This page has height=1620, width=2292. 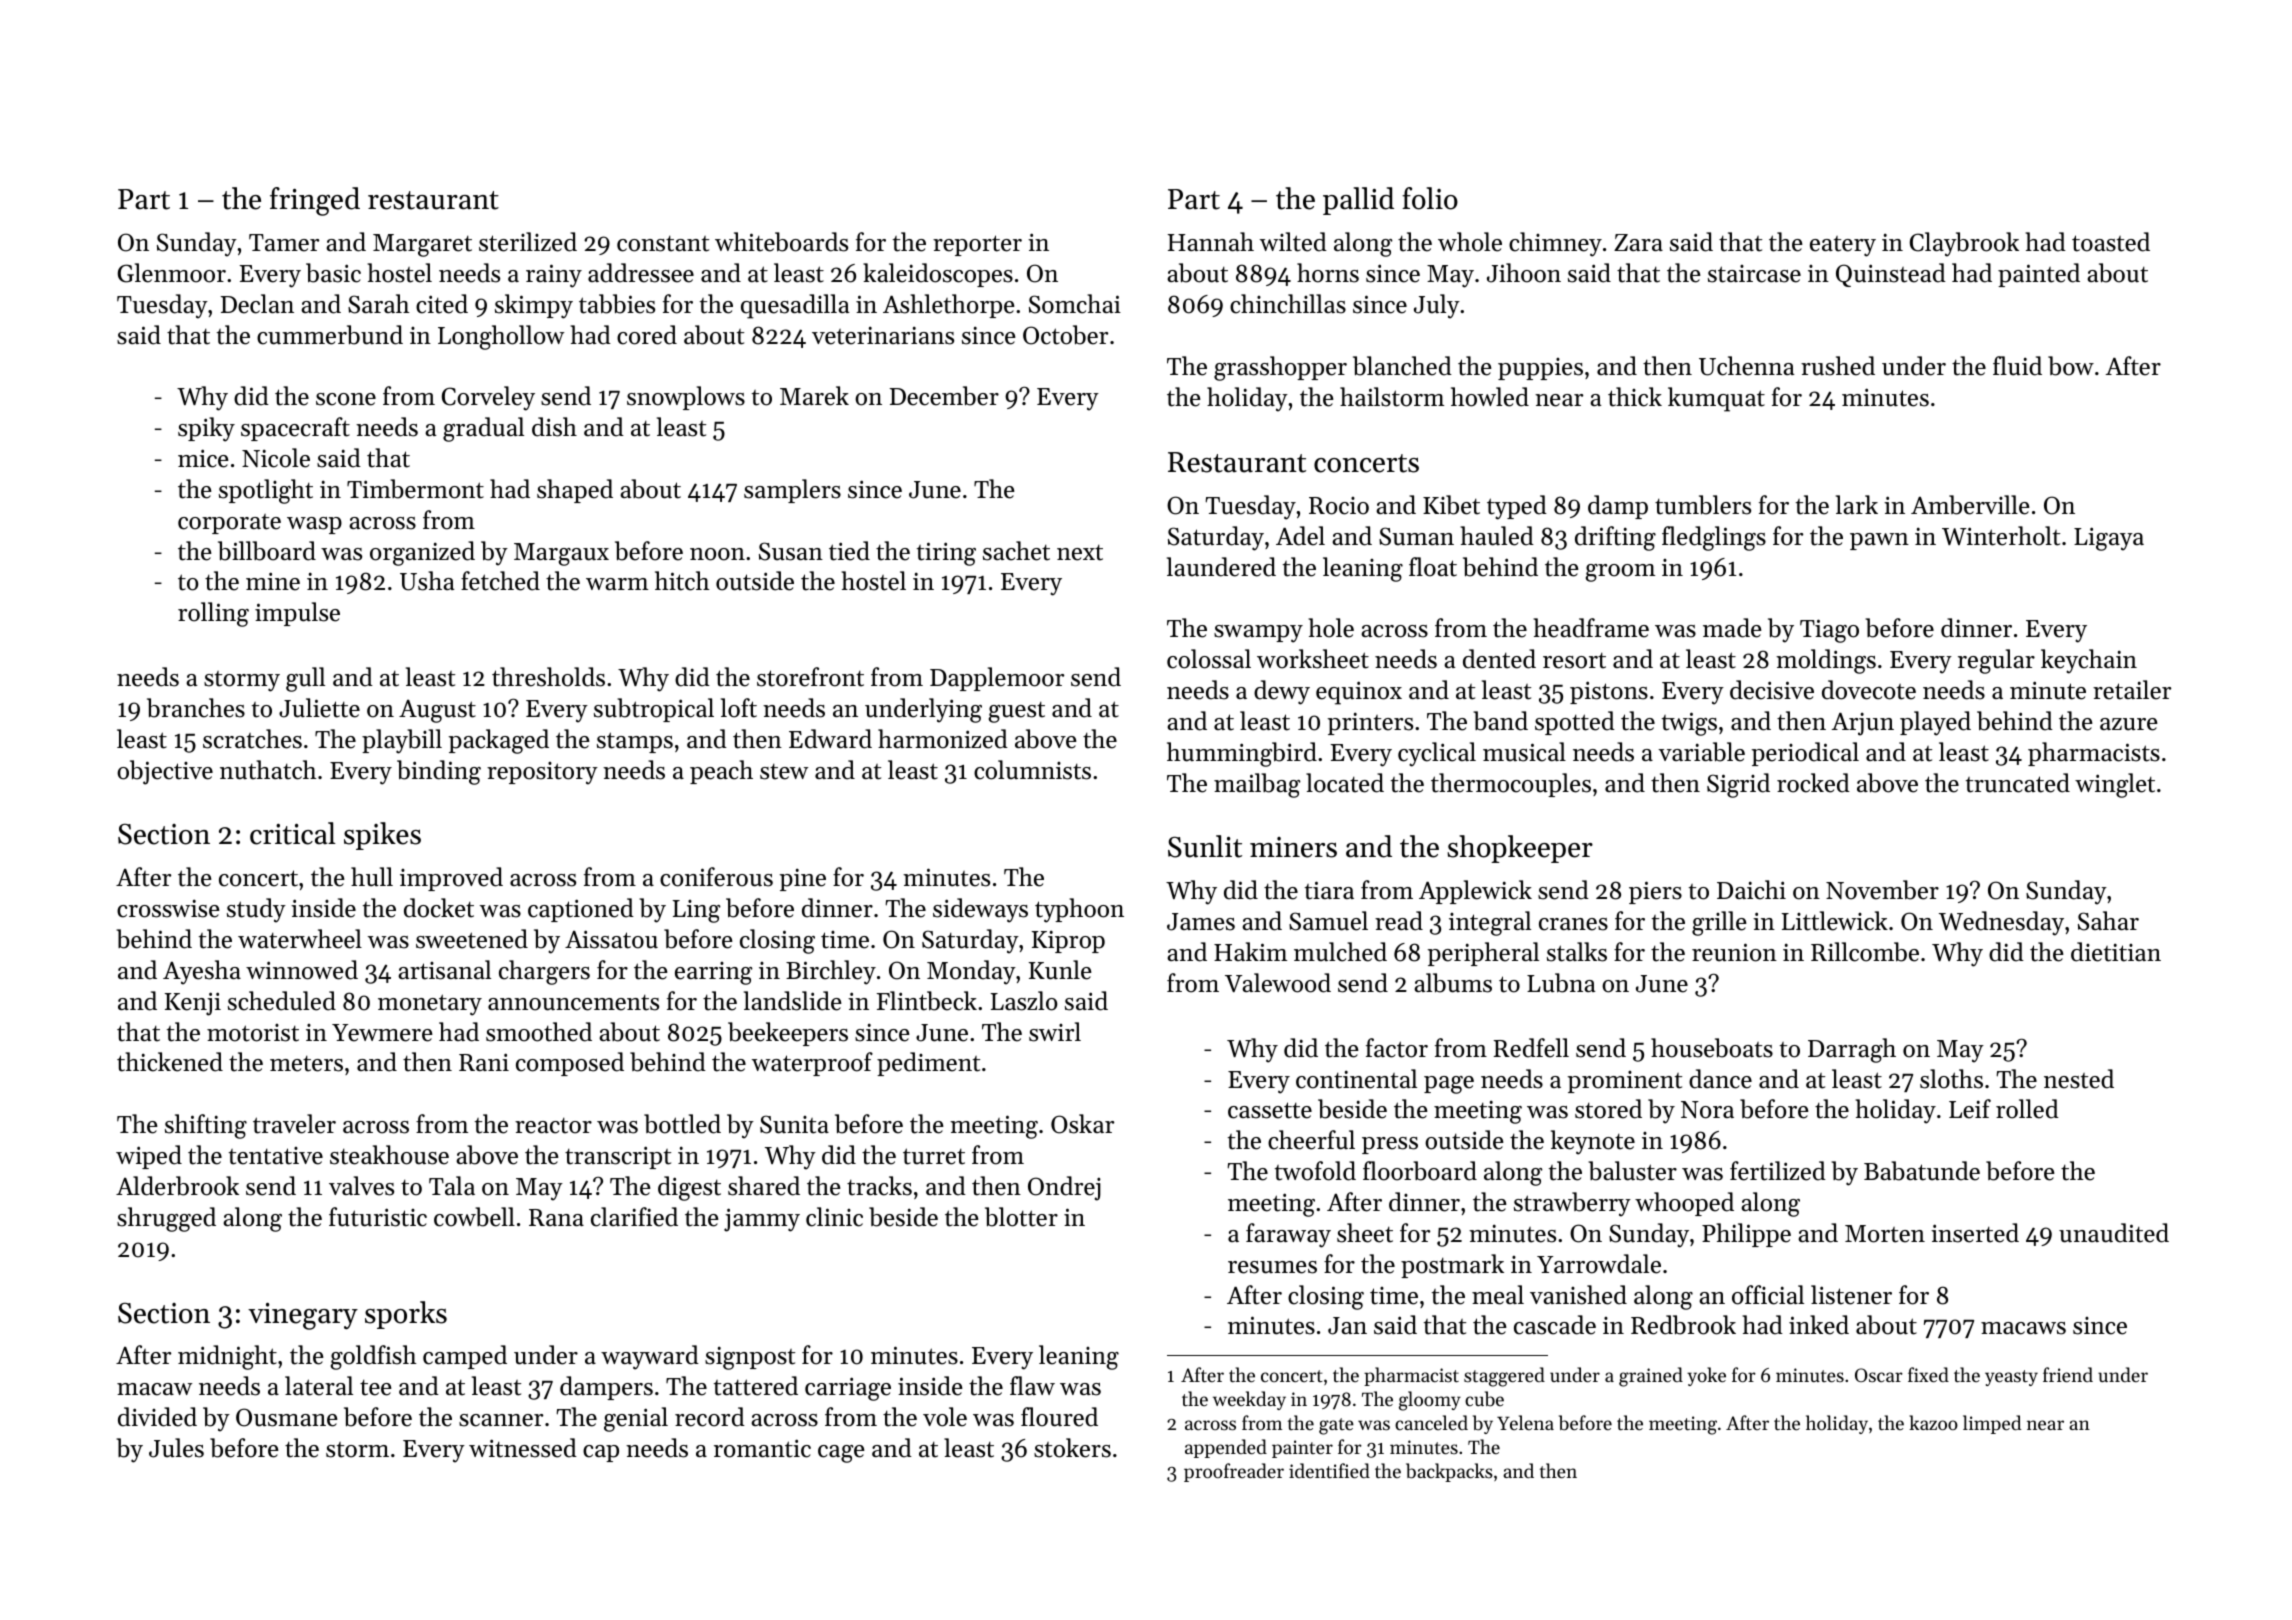 What do you see at coordinates (539, 1032) in the page?
I see `smoothed` at bounding box center [539, 1032].
